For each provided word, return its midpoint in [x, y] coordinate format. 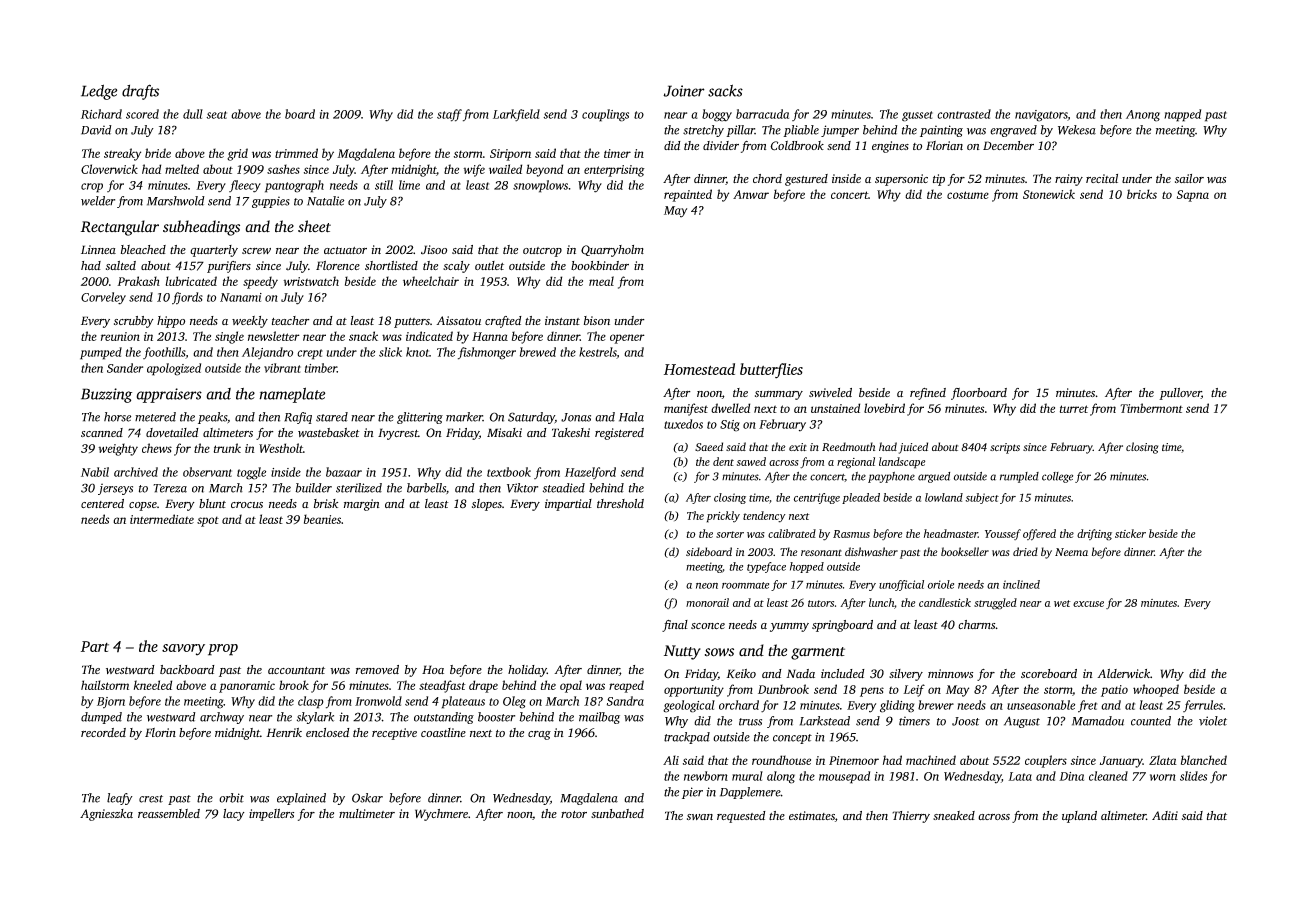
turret [1074, 409]
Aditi [1165, 815]
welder [98, 201]
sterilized [359, 488]
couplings [605, 115]
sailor [1189, 178]
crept [310, 354]
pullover [1180, 394]
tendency [764, 517]
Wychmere [441, 815]
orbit [231, 798]
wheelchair [431, 281]
